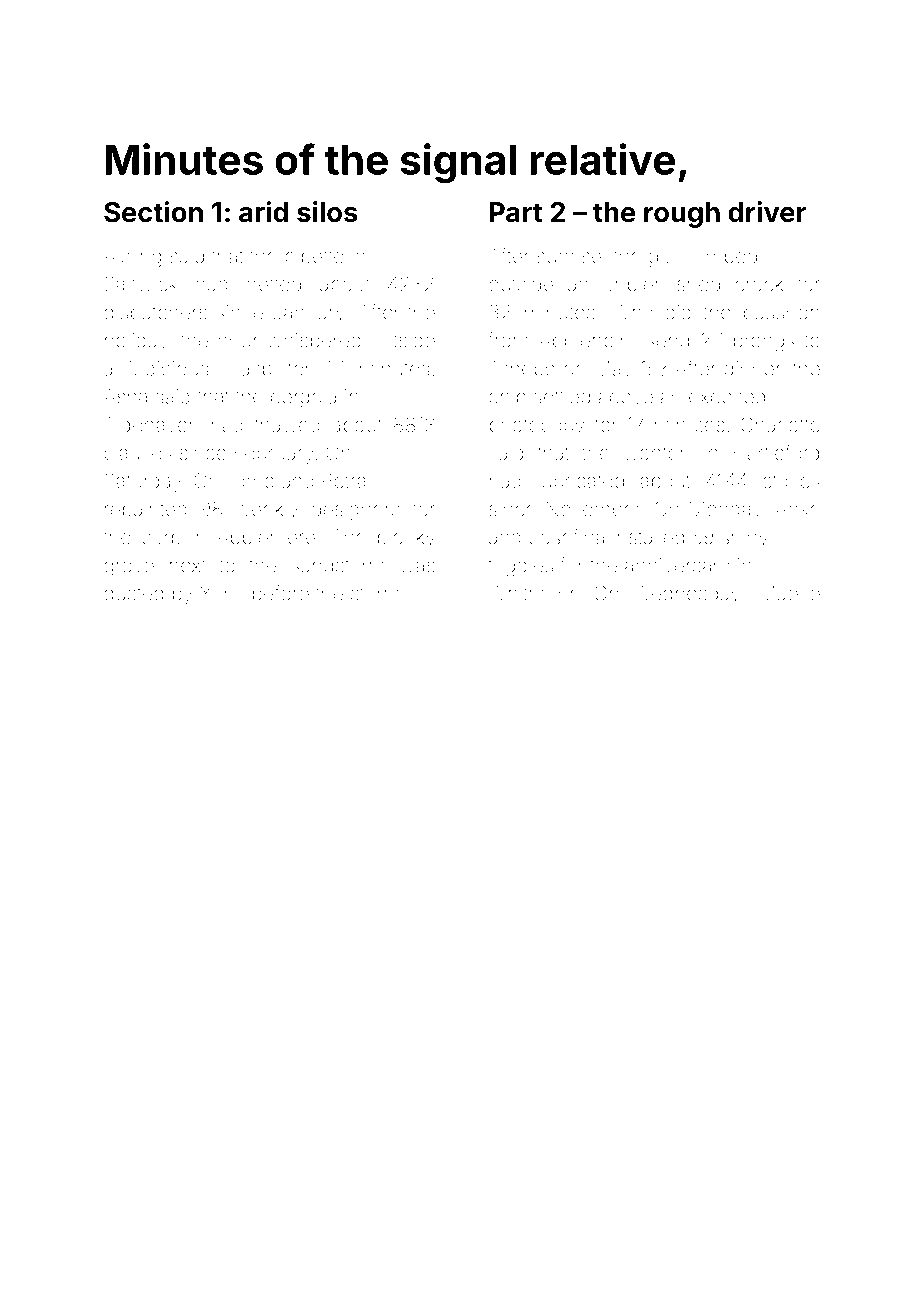 The height and width of the document is (1311, 924). What do you see at coordinates (516, 212) in the document?
I see `Part` at bounding box center [516, 212].
